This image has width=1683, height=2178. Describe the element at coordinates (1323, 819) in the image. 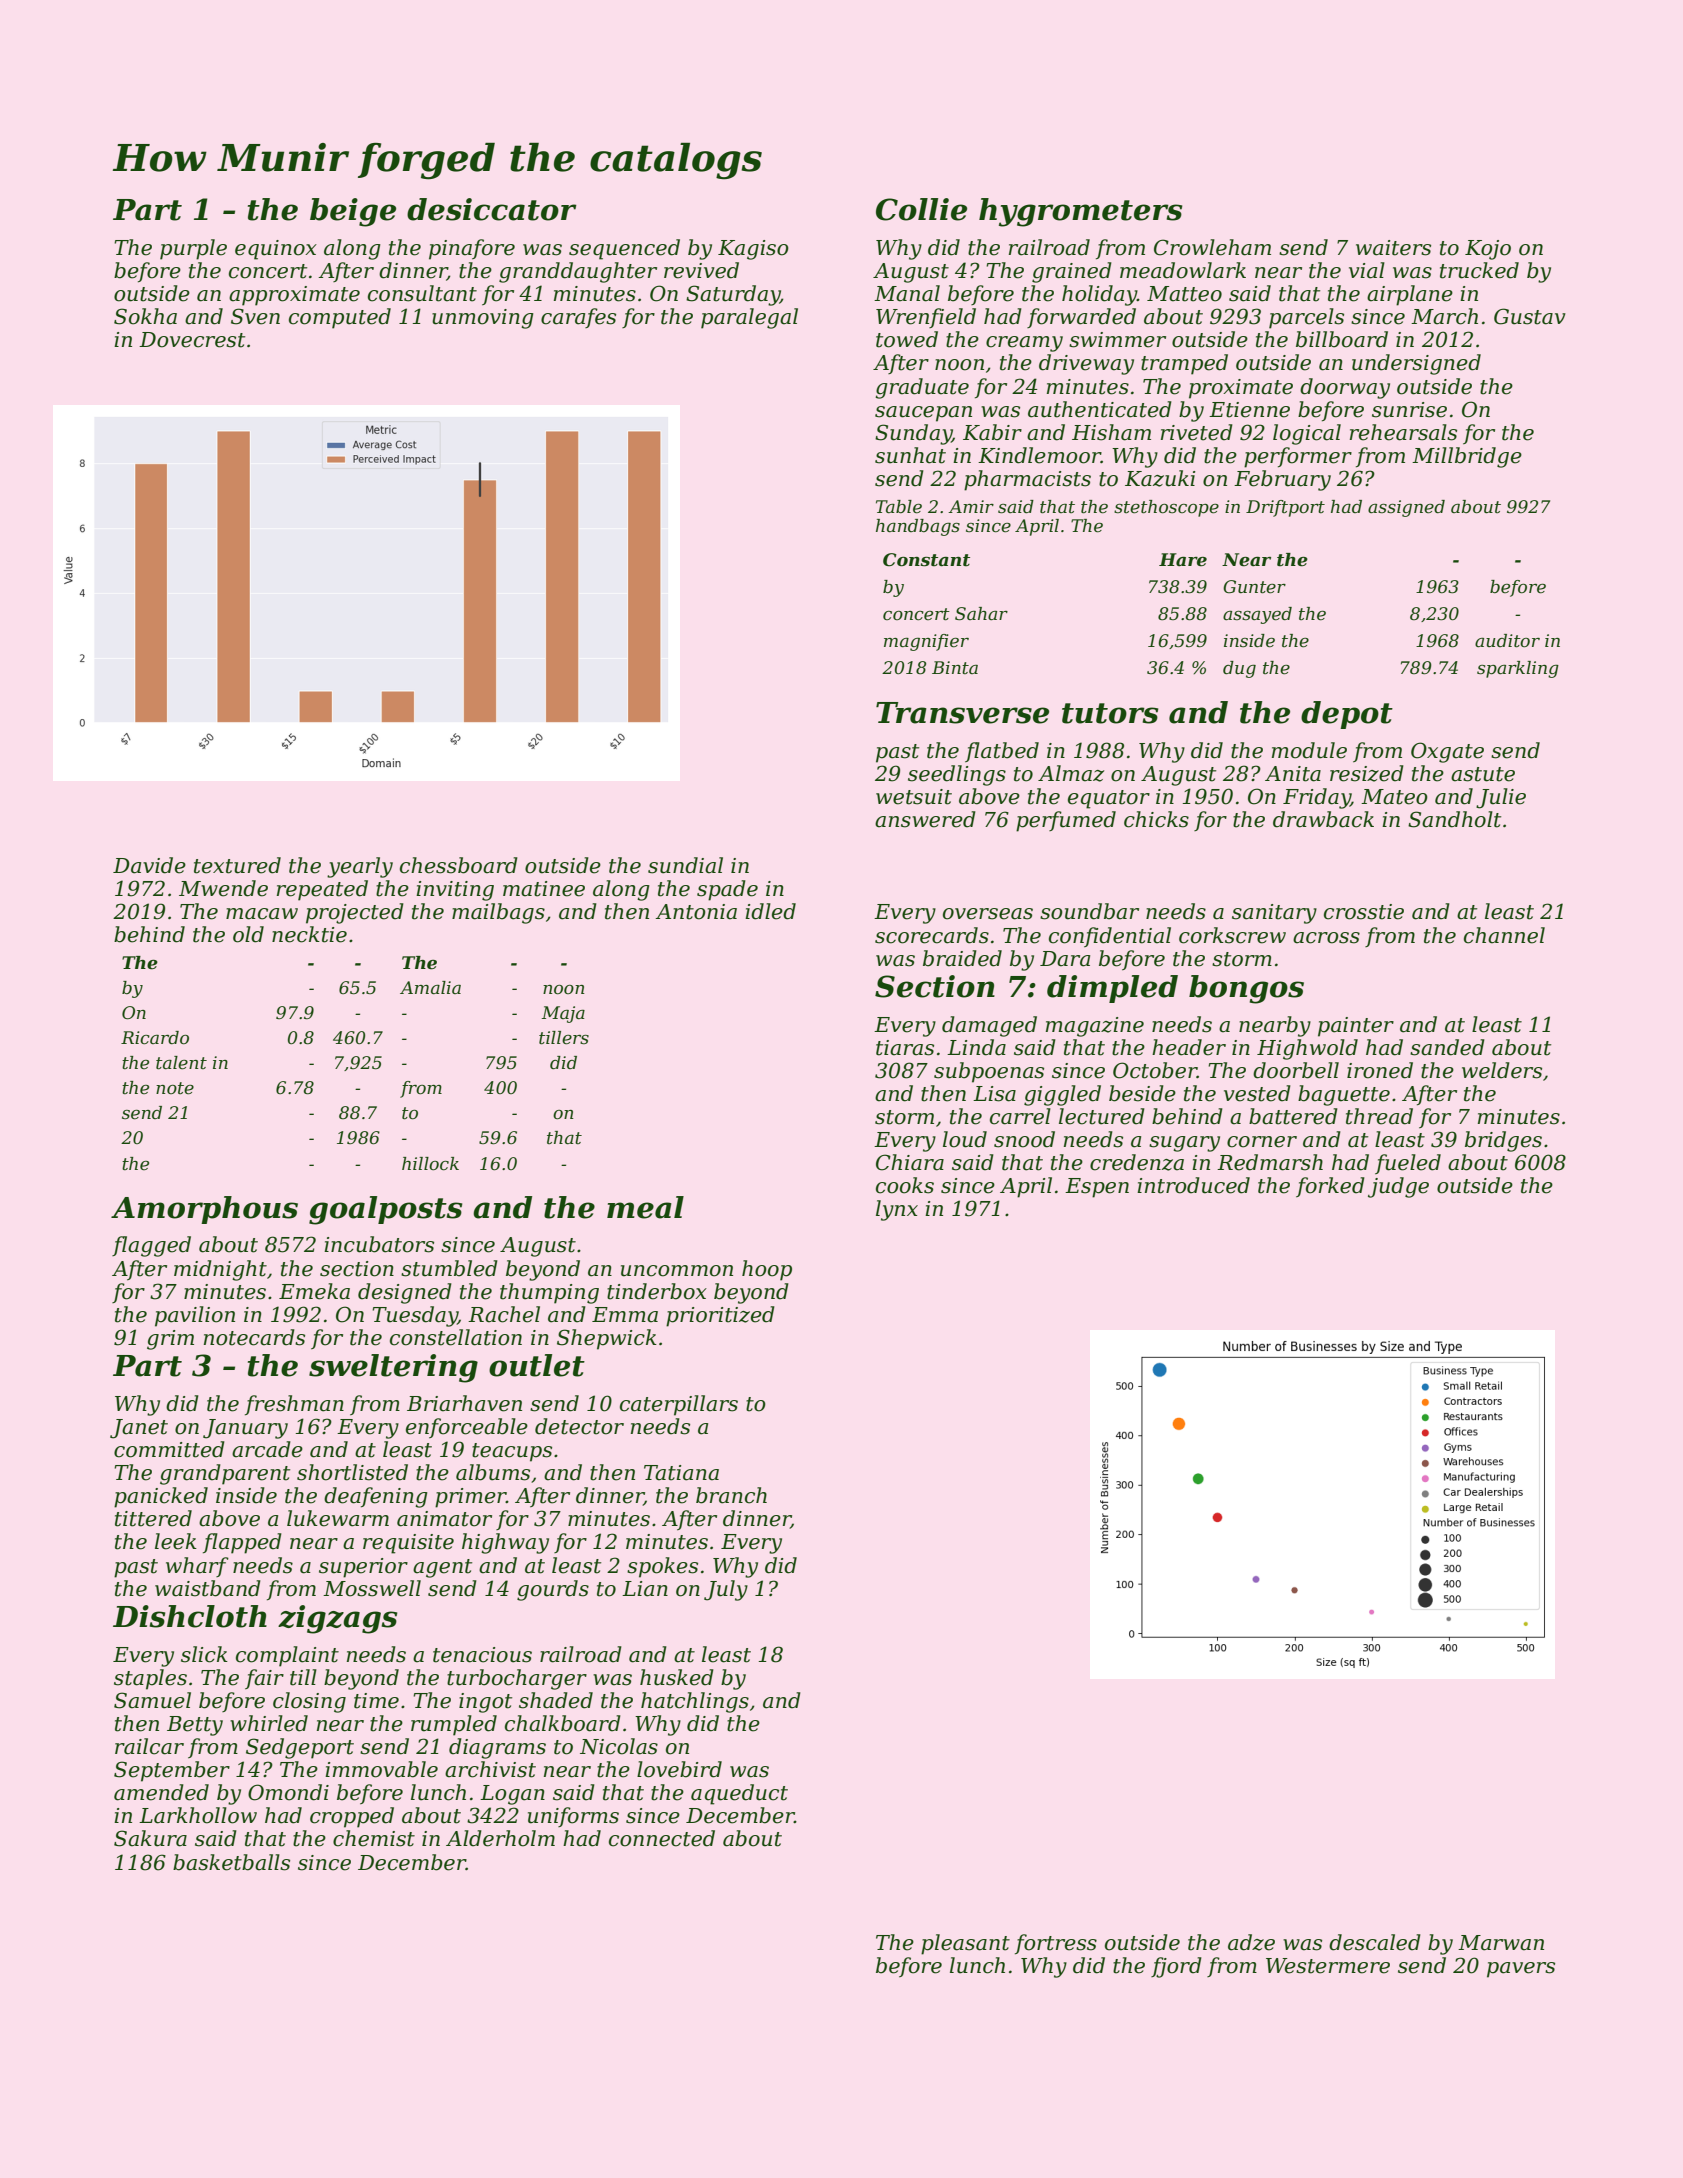

I see `drawback` at that location.
